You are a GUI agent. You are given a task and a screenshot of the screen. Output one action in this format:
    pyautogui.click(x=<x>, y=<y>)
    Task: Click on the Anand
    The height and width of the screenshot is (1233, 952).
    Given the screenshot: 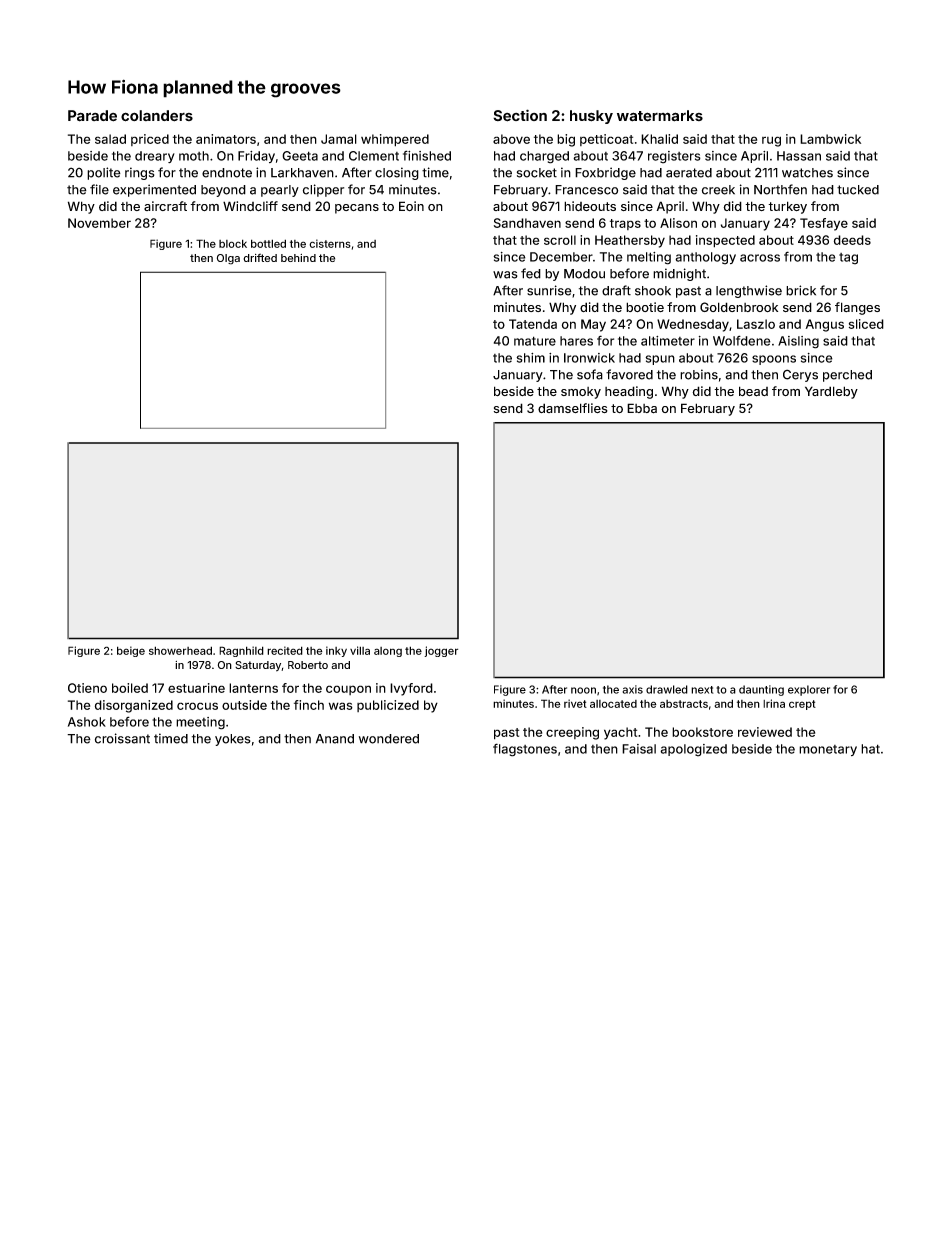 What is the action you would take?
    pyautogui.click(x=335, y=739)
